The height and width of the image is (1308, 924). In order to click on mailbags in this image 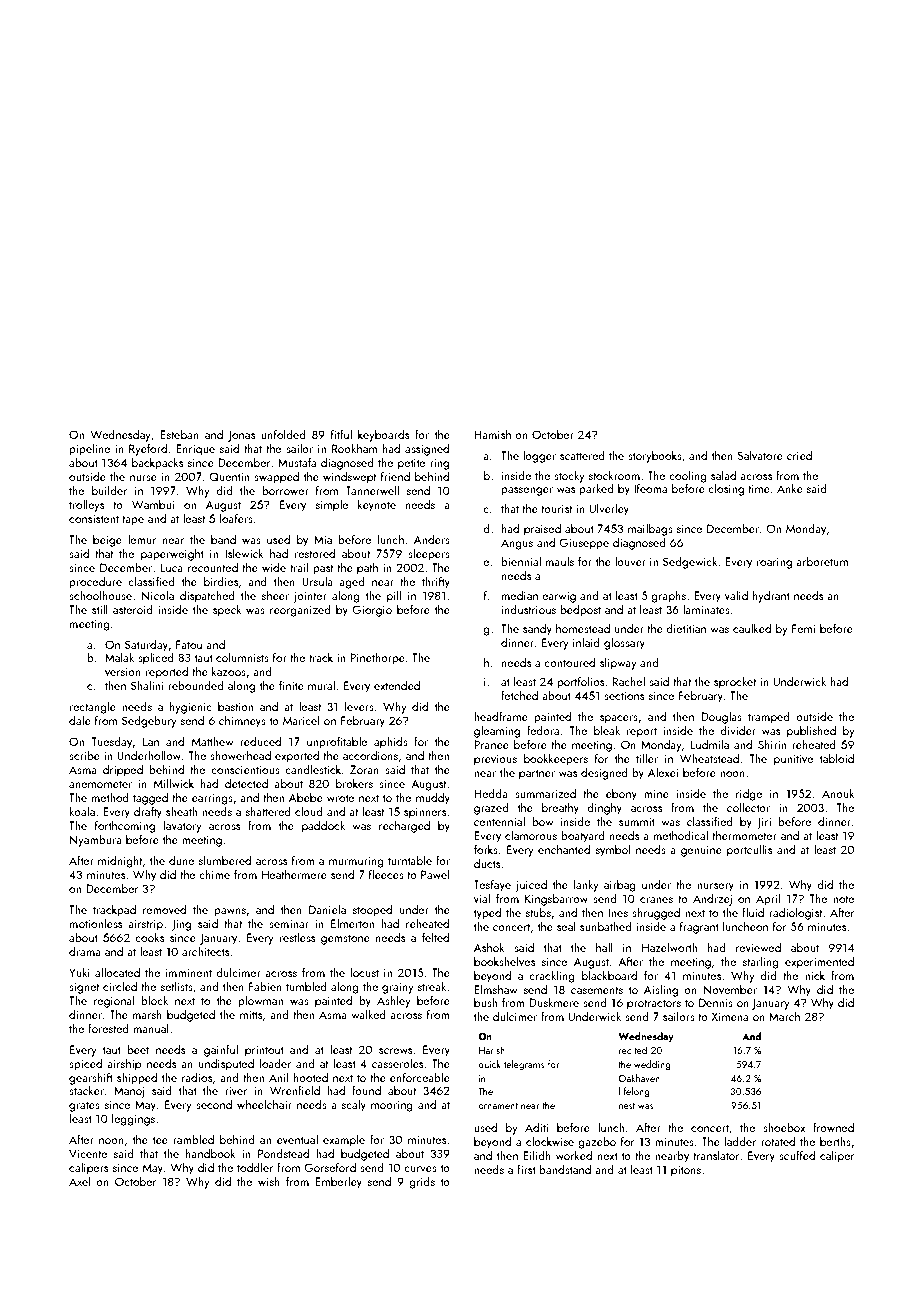, I will do `click(650, 529)`.
